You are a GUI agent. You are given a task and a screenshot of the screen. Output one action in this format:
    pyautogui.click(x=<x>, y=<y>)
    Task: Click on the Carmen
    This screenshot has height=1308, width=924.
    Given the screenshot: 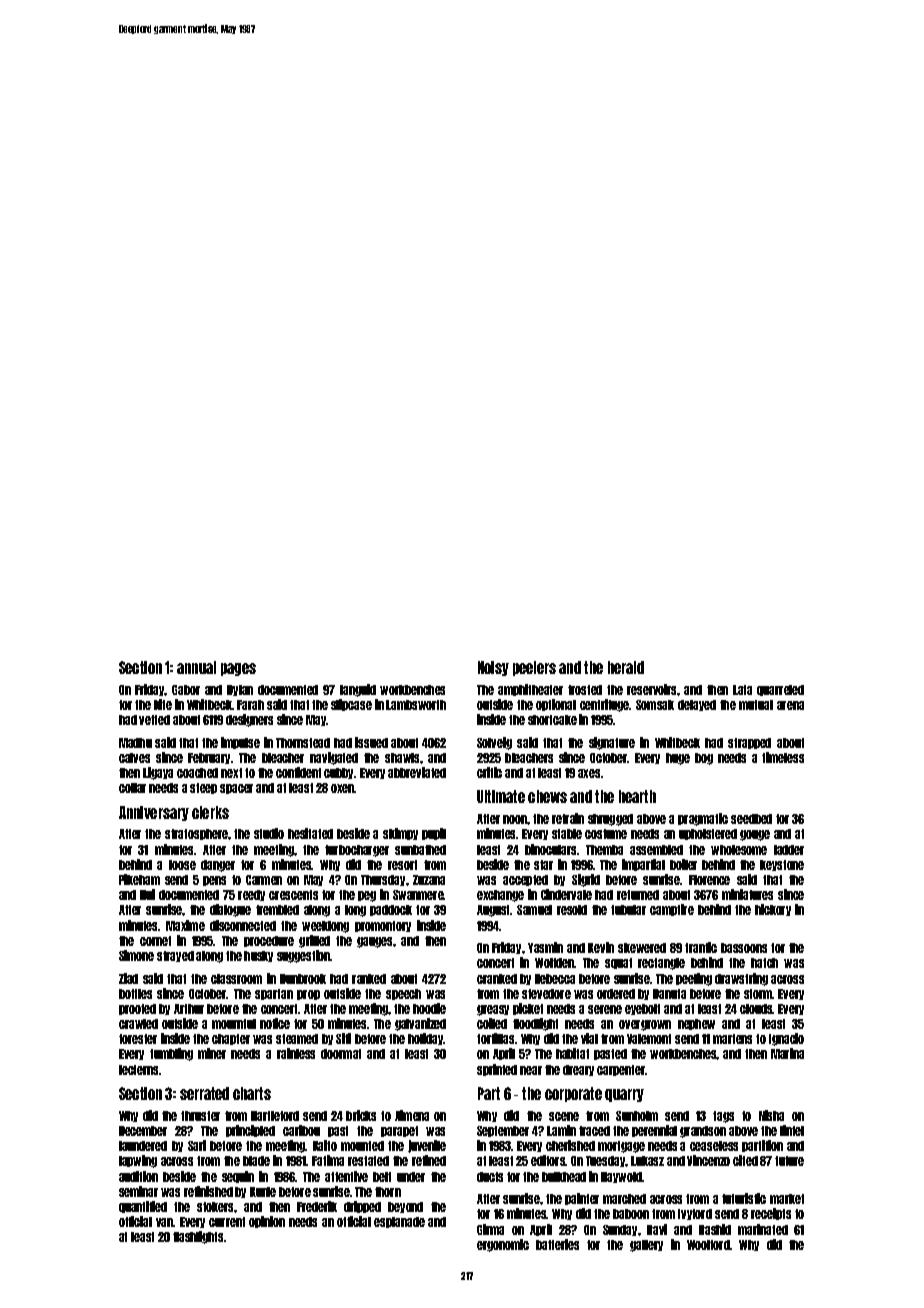 What is the action you would take?
    pyautogui.click(x=264, y=880)
